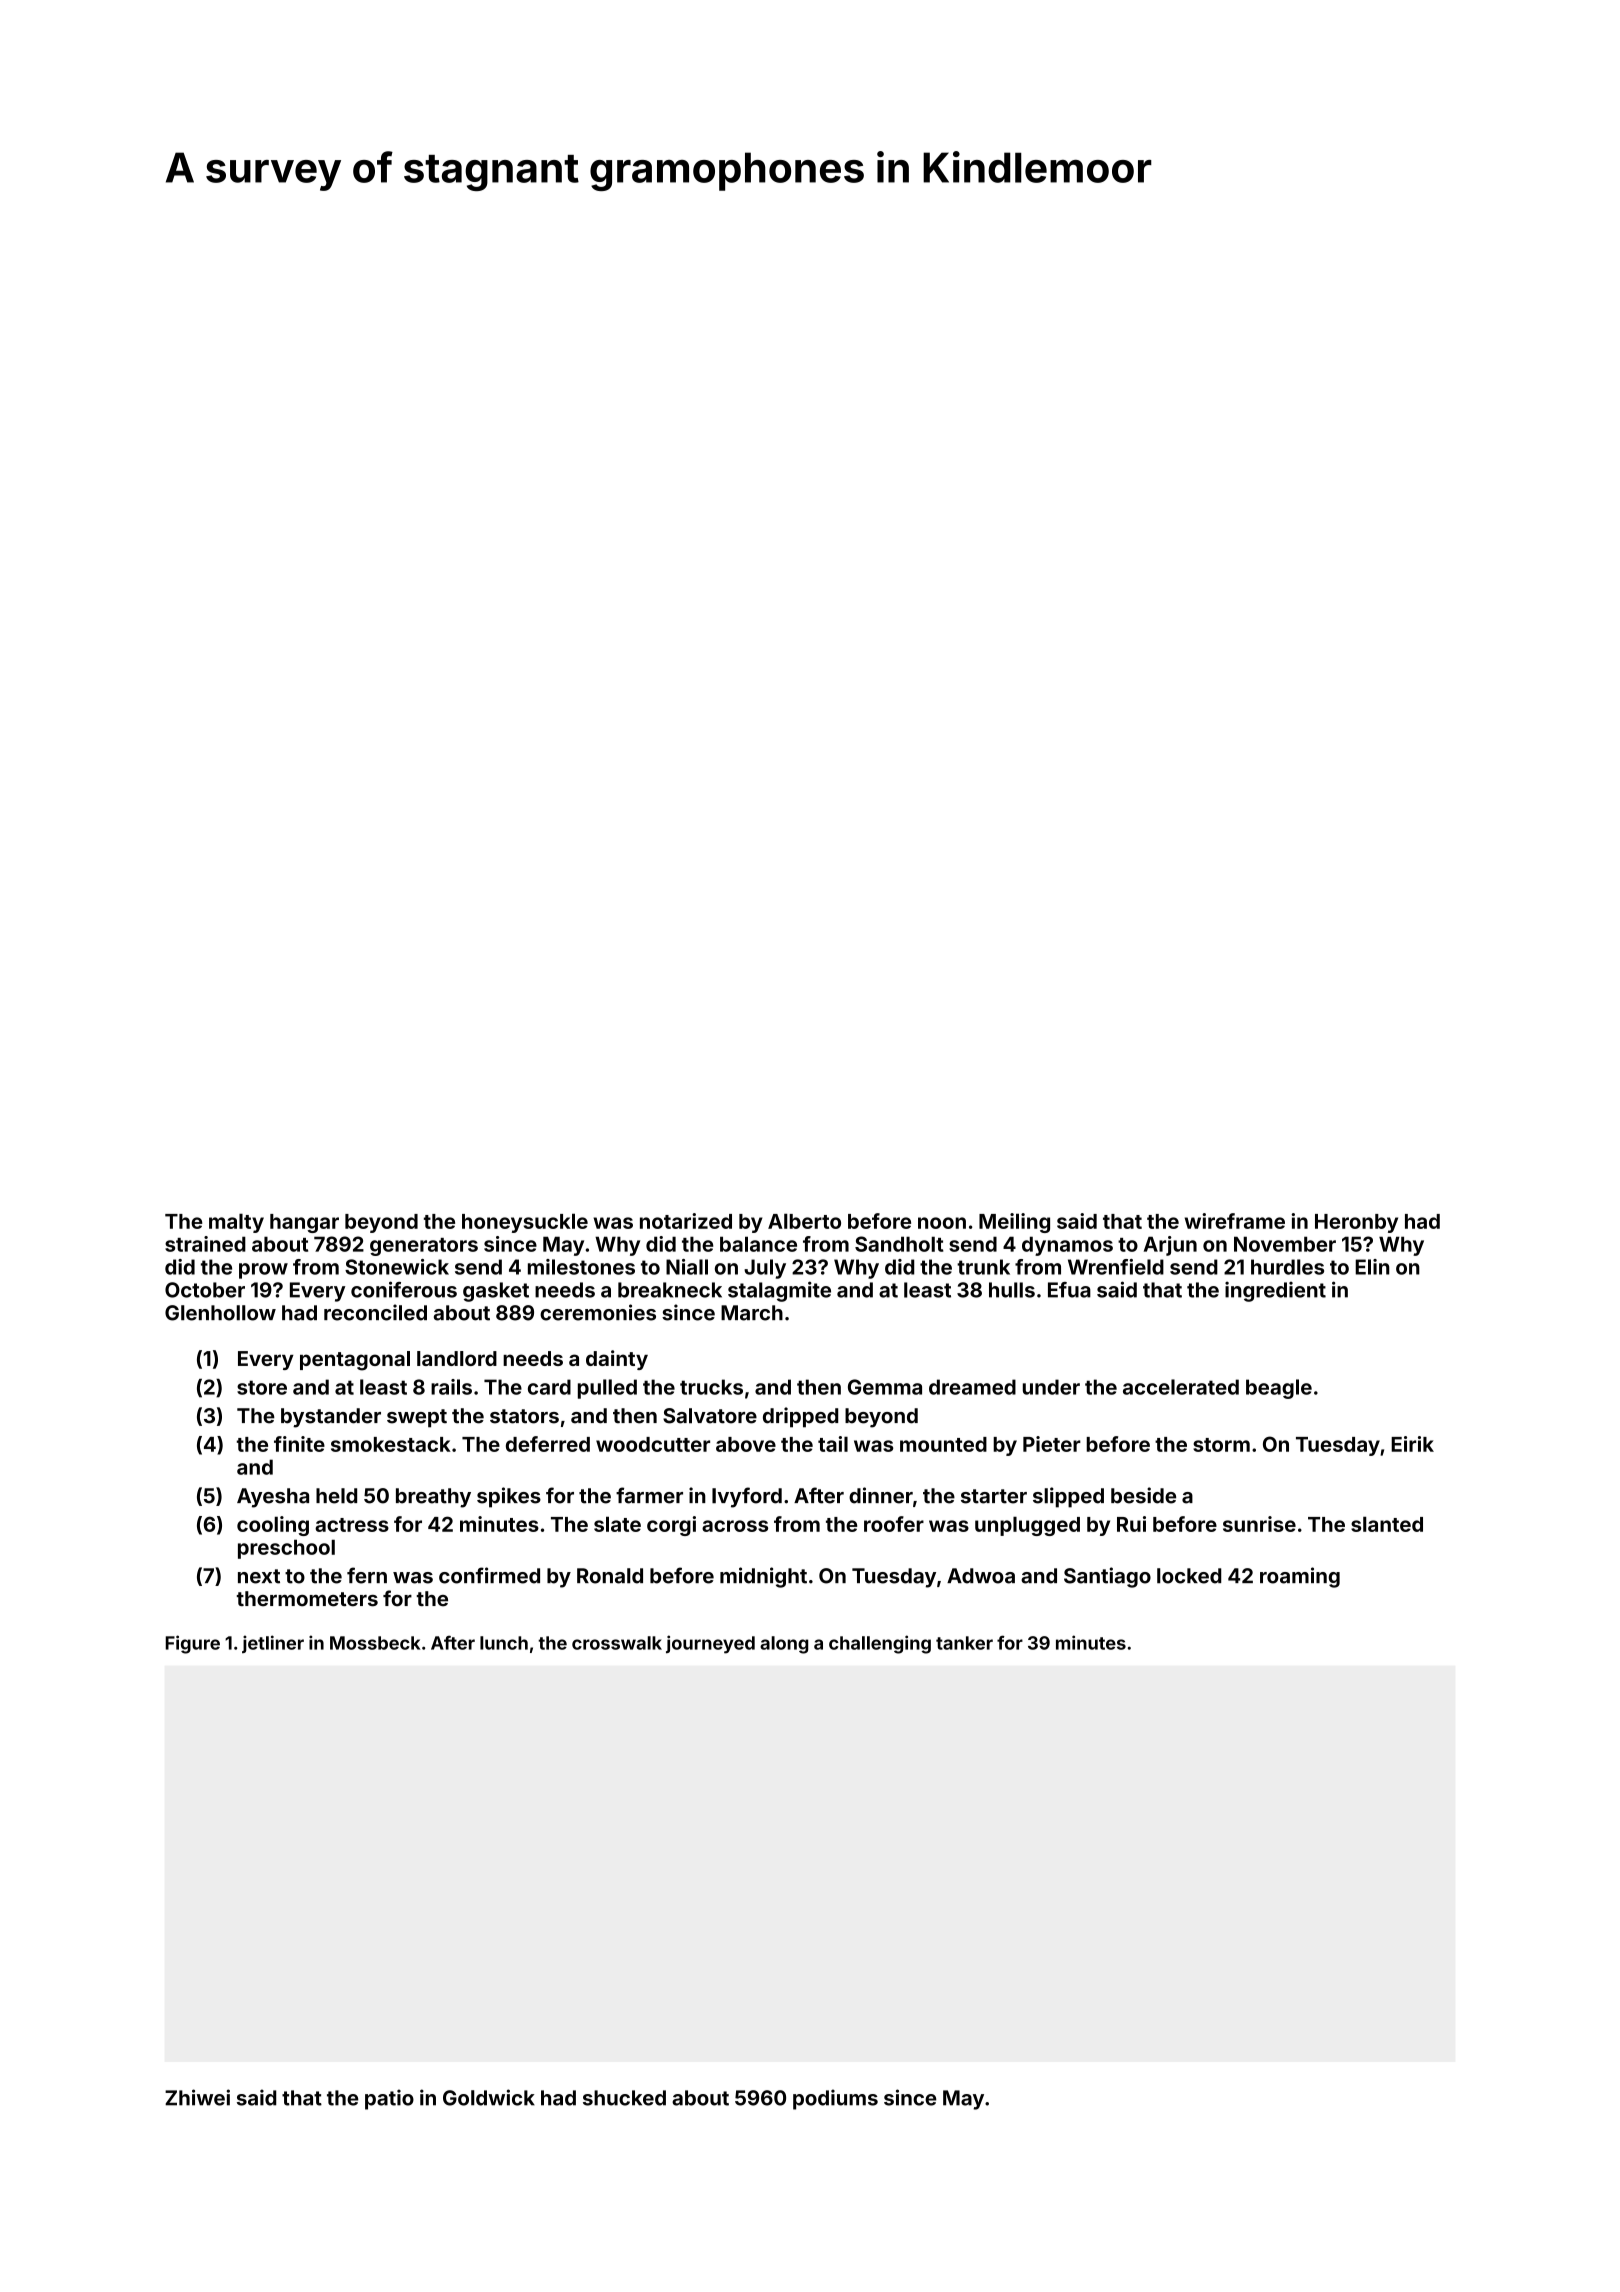 The height and width of the screenshot is (2292, 1620). What do you see at coordinates (389, 2099) in the screenshot?
I see `patio` at bounding box center [389, 2099].
